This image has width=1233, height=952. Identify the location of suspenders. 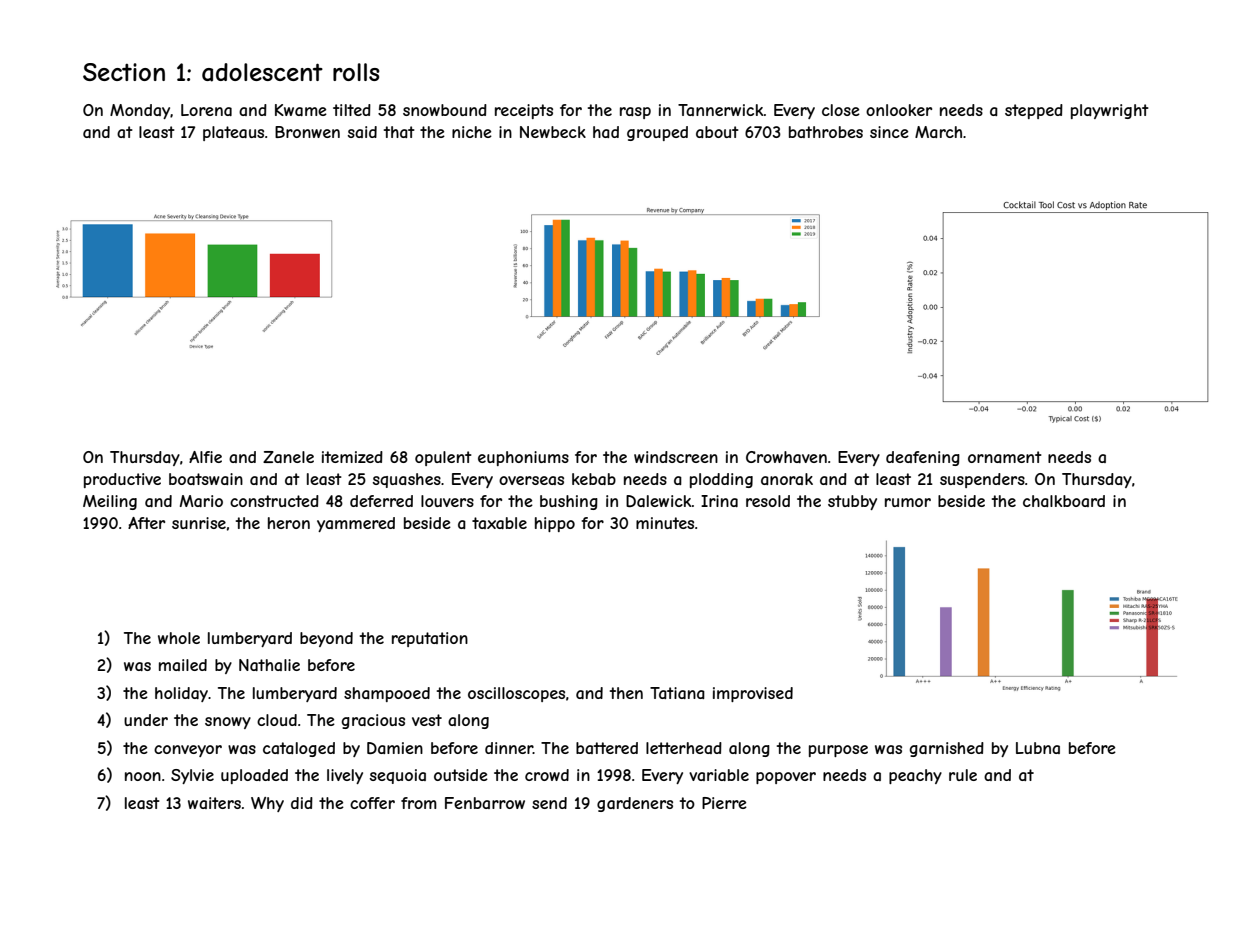
(982, 480).
